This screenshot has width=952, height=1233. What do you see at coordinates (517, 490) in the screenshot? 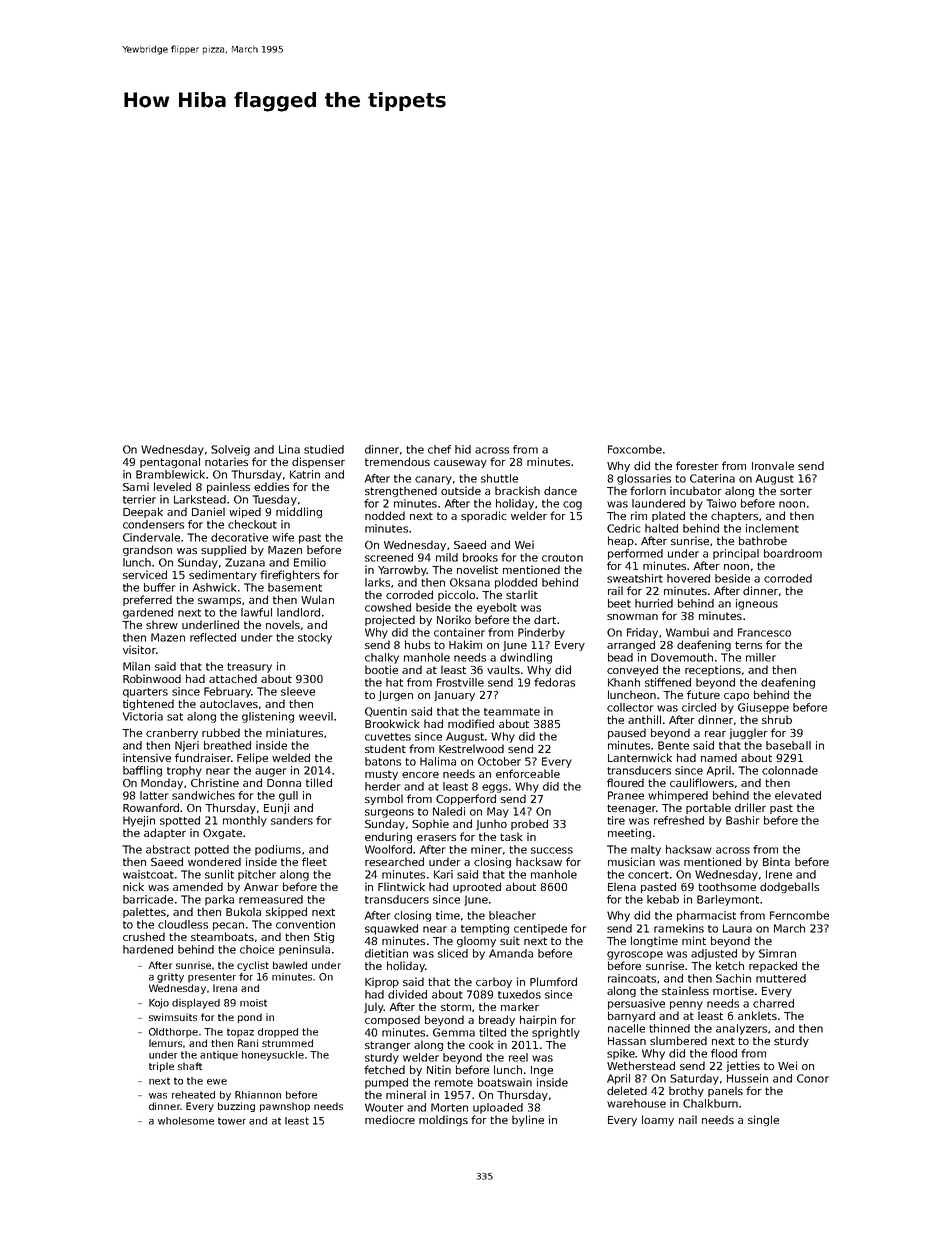
I see `brackish` at bounding box center [517, 490].
